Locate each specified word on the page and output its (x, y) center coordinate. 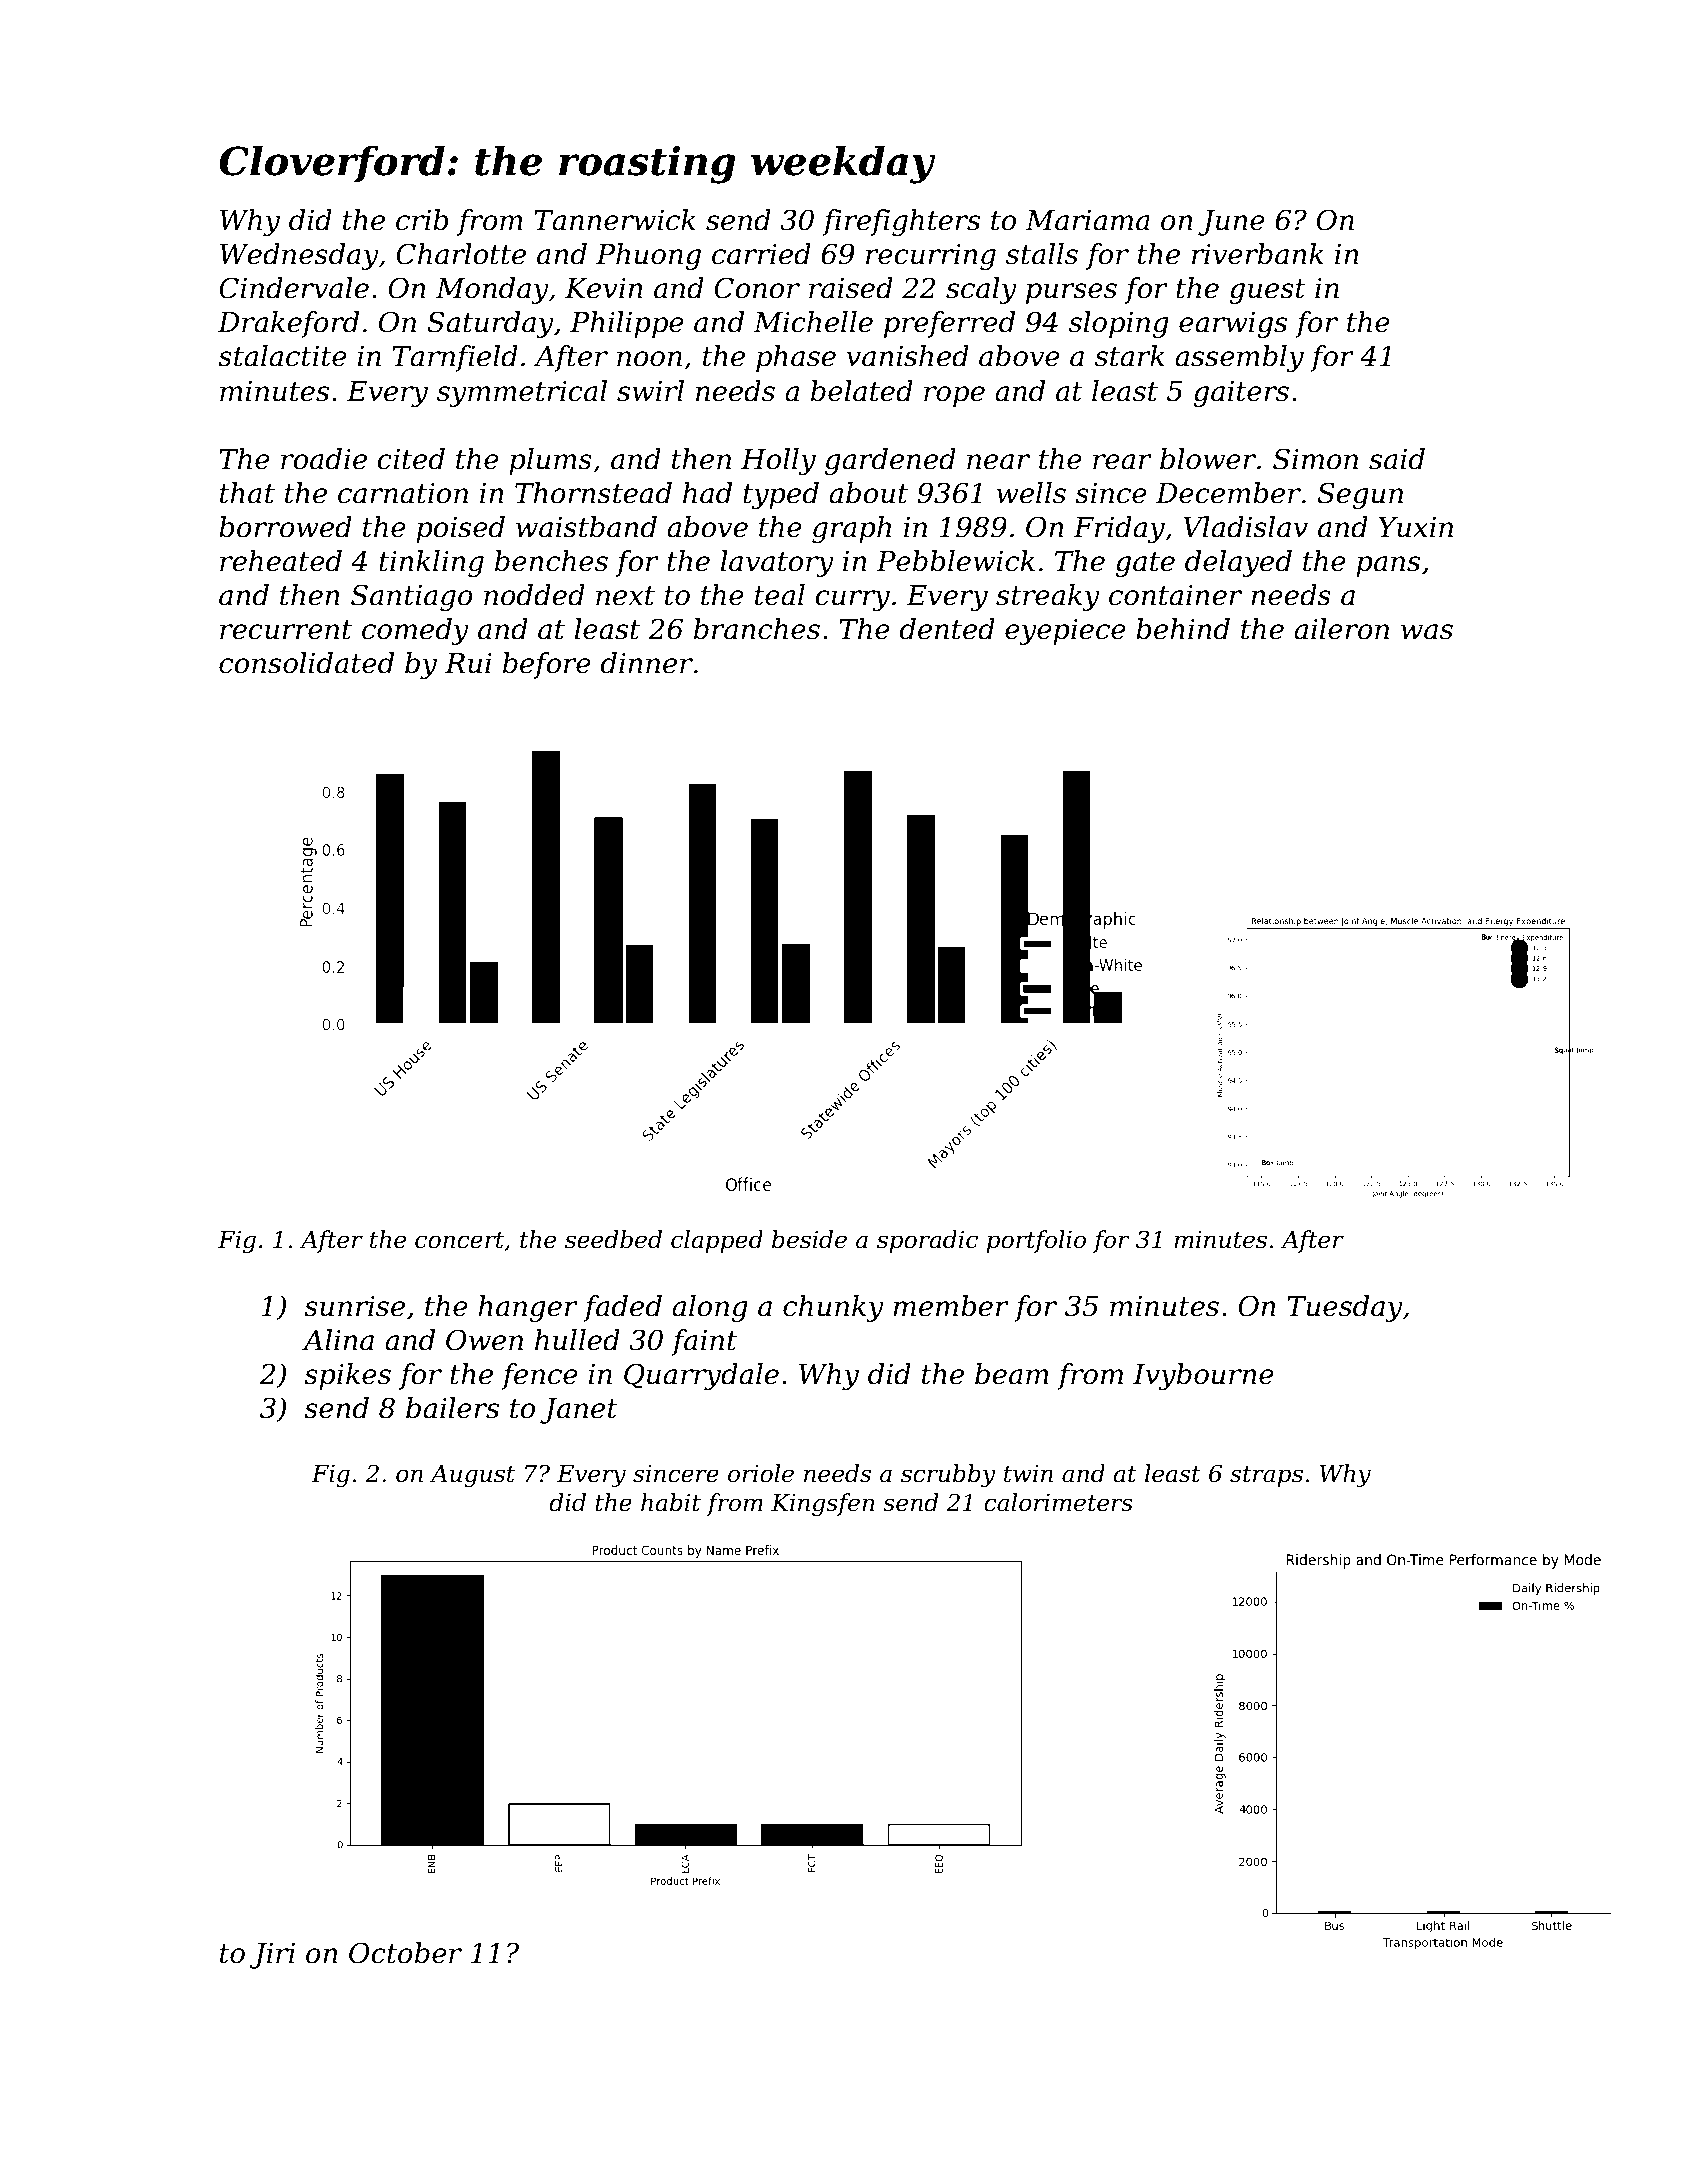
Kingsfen (823, 1504)
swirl (650, 391)
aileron (1341, 629)
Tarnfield (455, 358)
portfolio (1036, 1241)
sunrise (354, 1306)
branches (757, 629)
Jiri (272, 1956)
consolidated (306, 663)
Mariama (1087, 220)
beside (809, 1239)
